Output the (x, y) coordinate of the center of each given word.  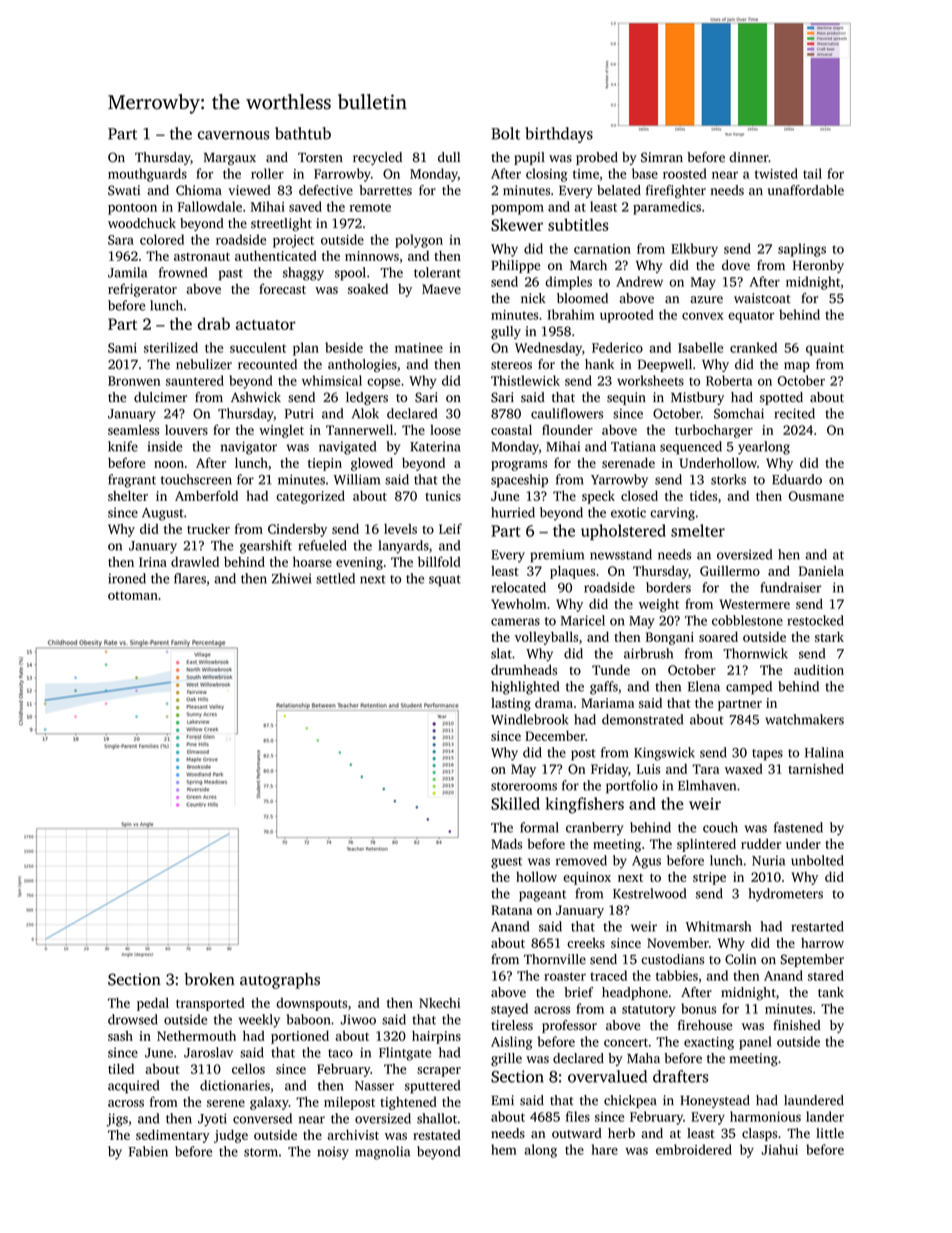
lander (825, 1116)
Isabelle (700, 347)
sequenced (691, 448)
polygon (419, 241)
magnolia (382, 1153)
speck (598, 497)
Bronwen (134, 381)
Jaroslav (208, 1052)
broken (209, 979)
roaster (565, 976)
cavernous (233, 135)
